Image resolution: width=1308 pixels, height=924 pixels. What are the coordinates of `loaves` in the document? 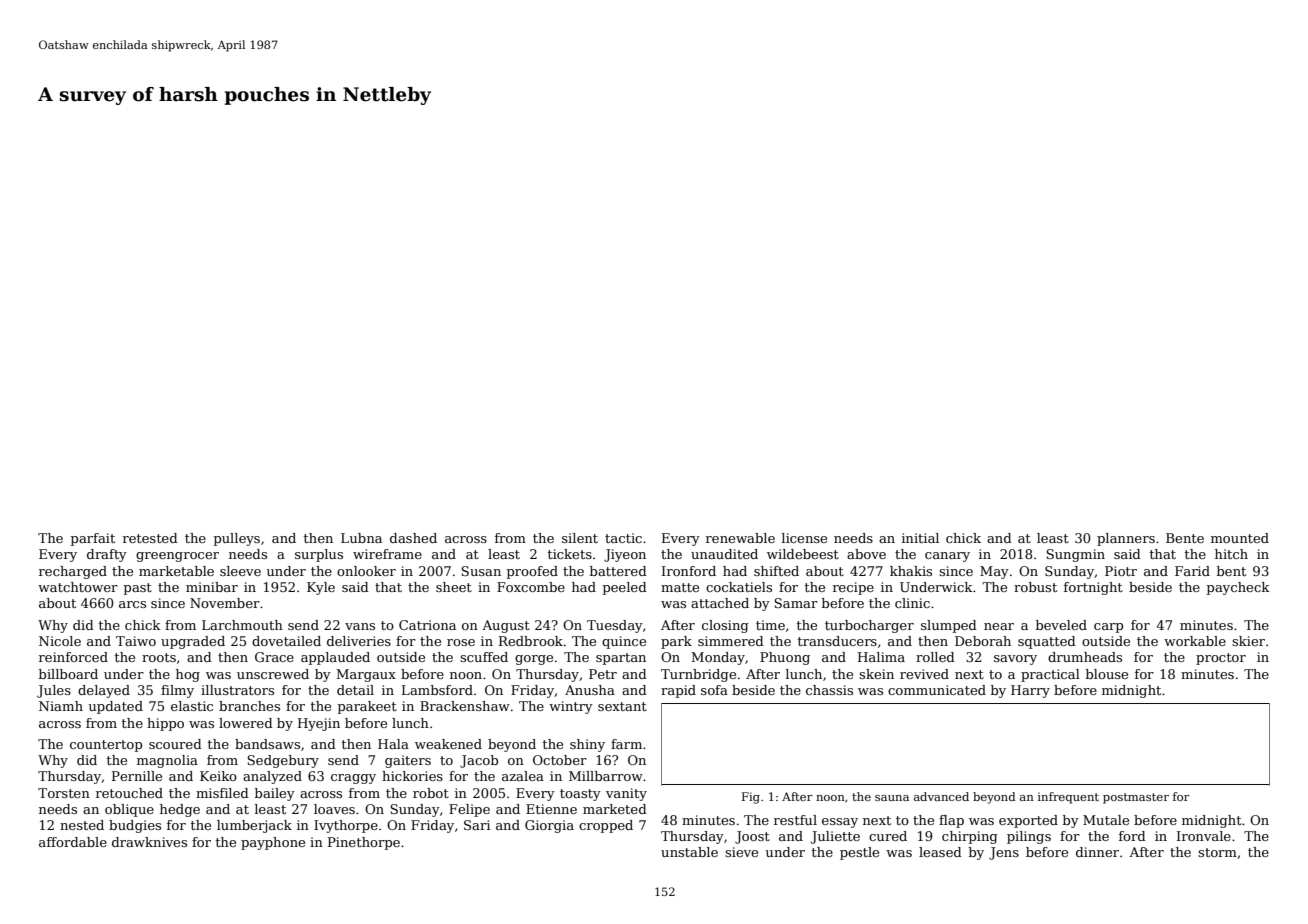 It's located at (334, 809).
